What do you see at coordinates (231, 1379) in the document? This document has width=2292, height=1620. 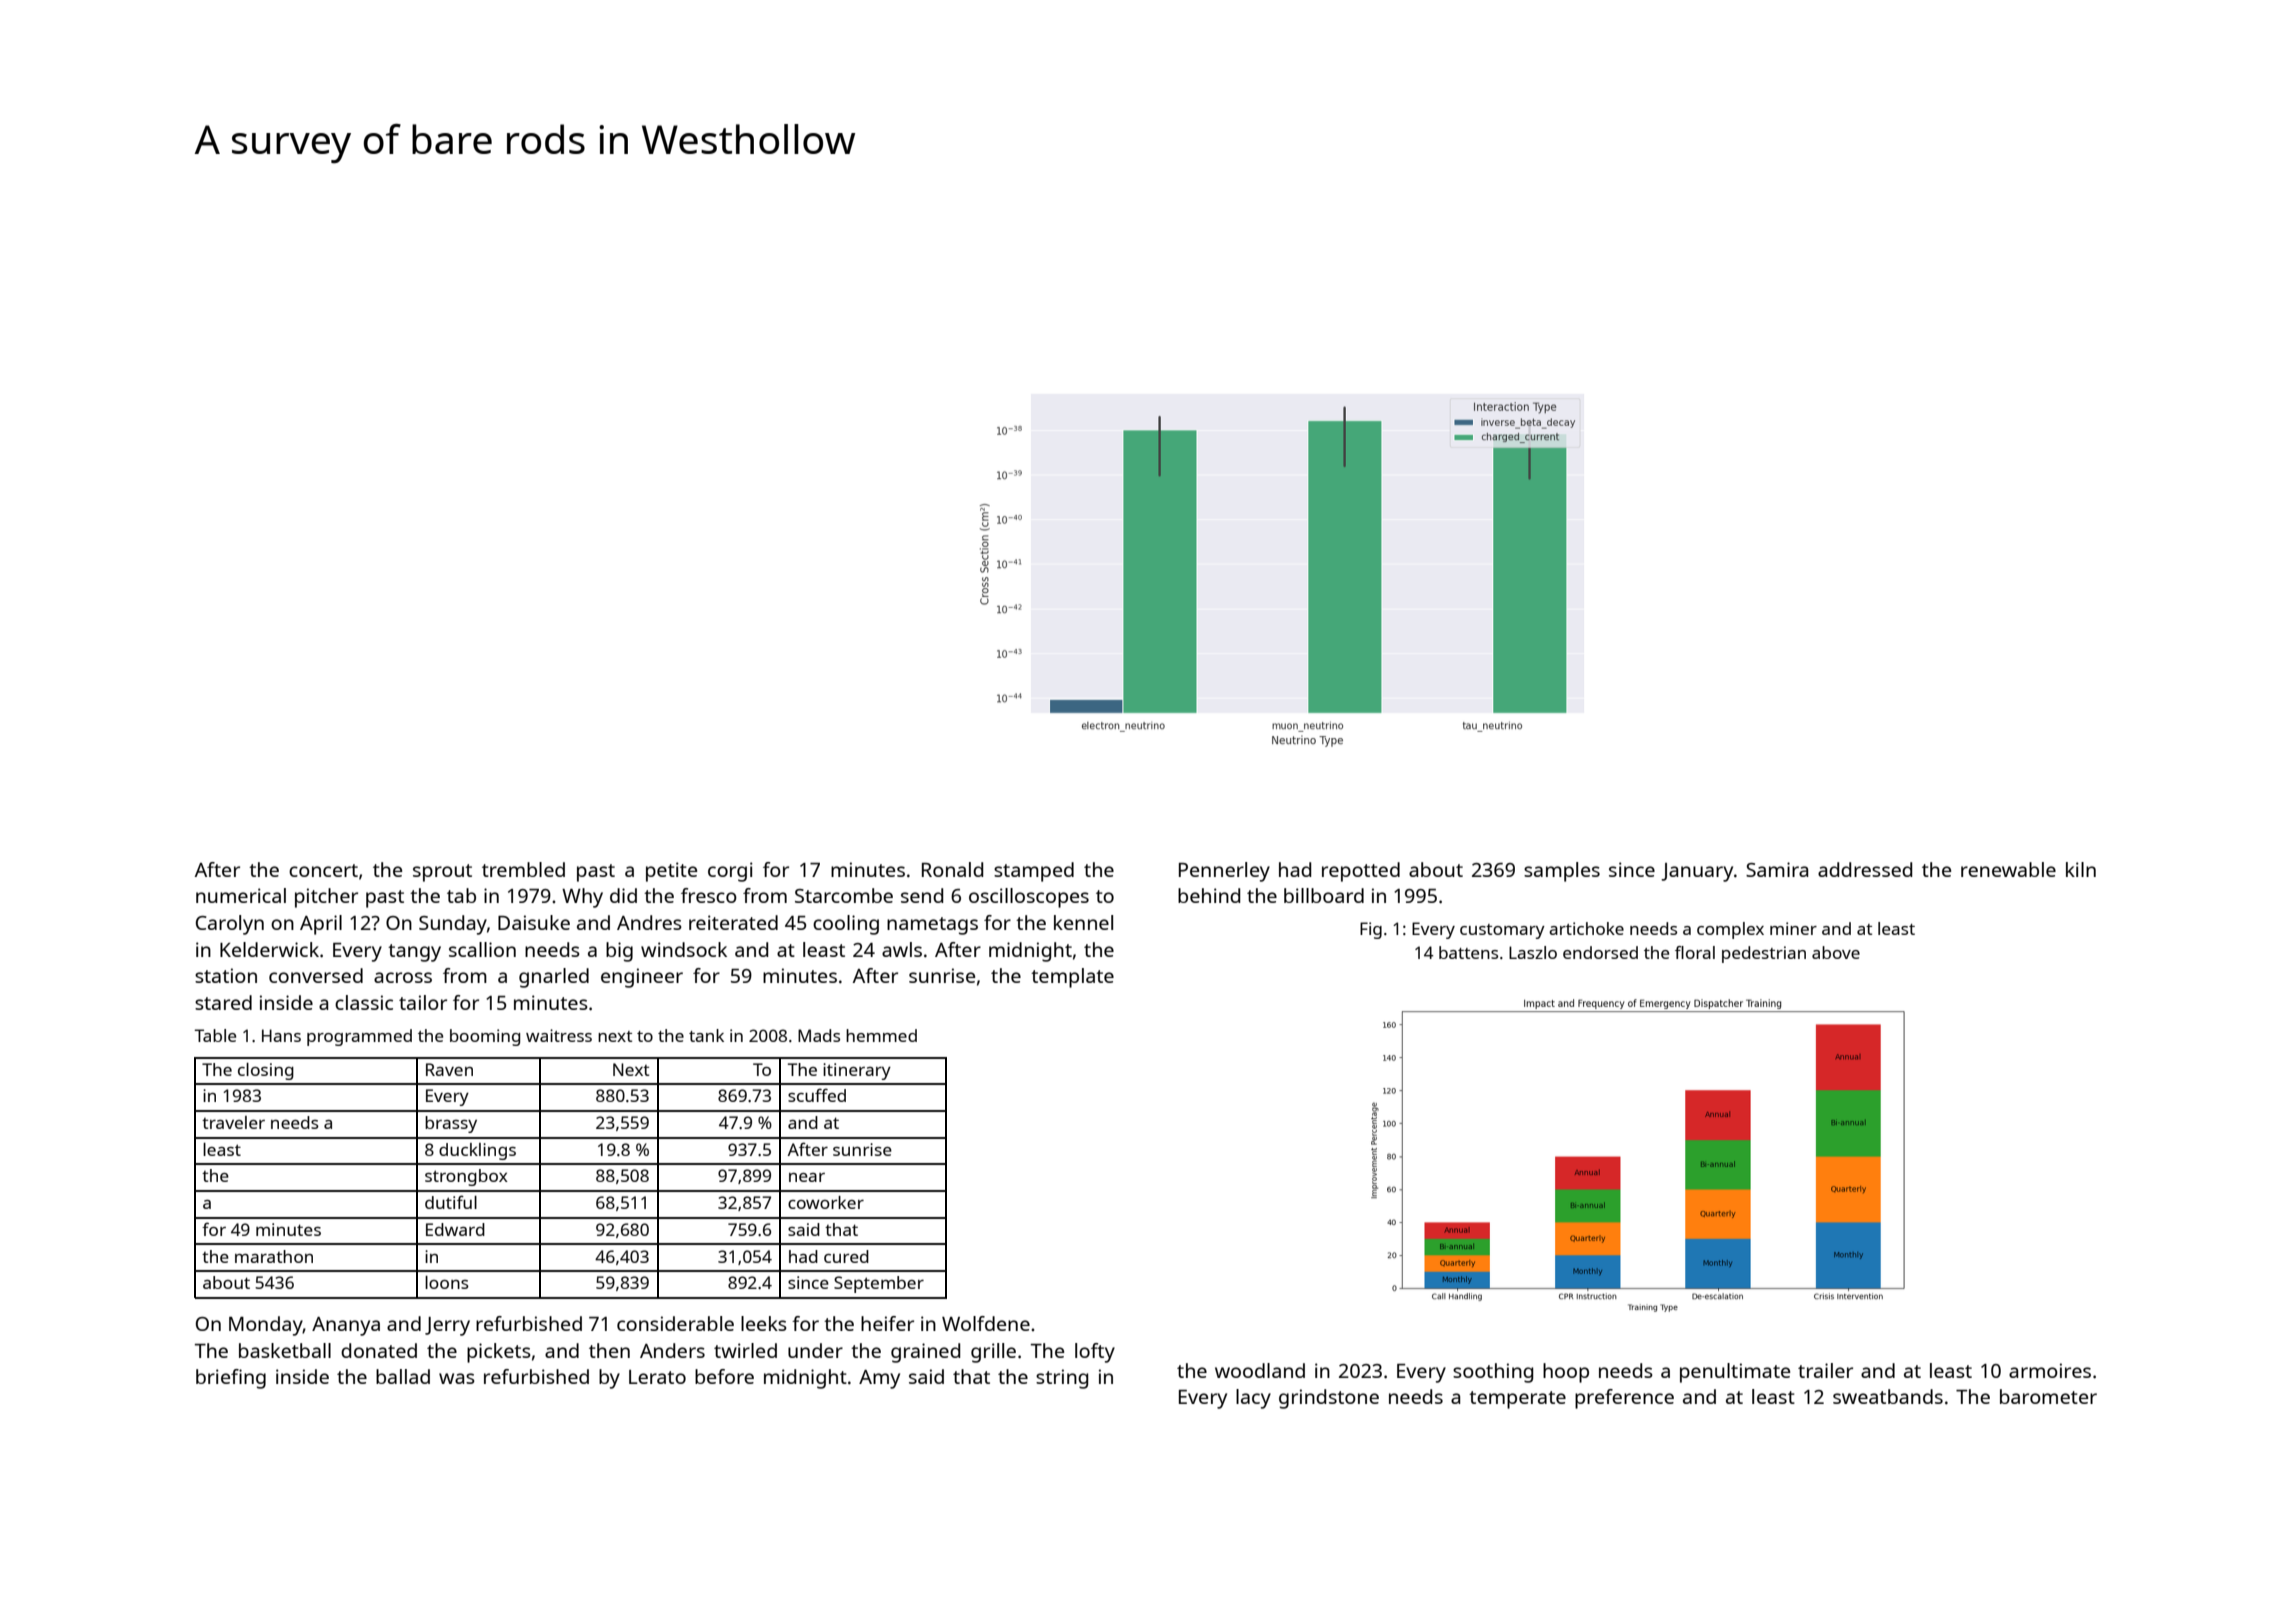 I see `briefing` at bounding box center [231, 1379].
